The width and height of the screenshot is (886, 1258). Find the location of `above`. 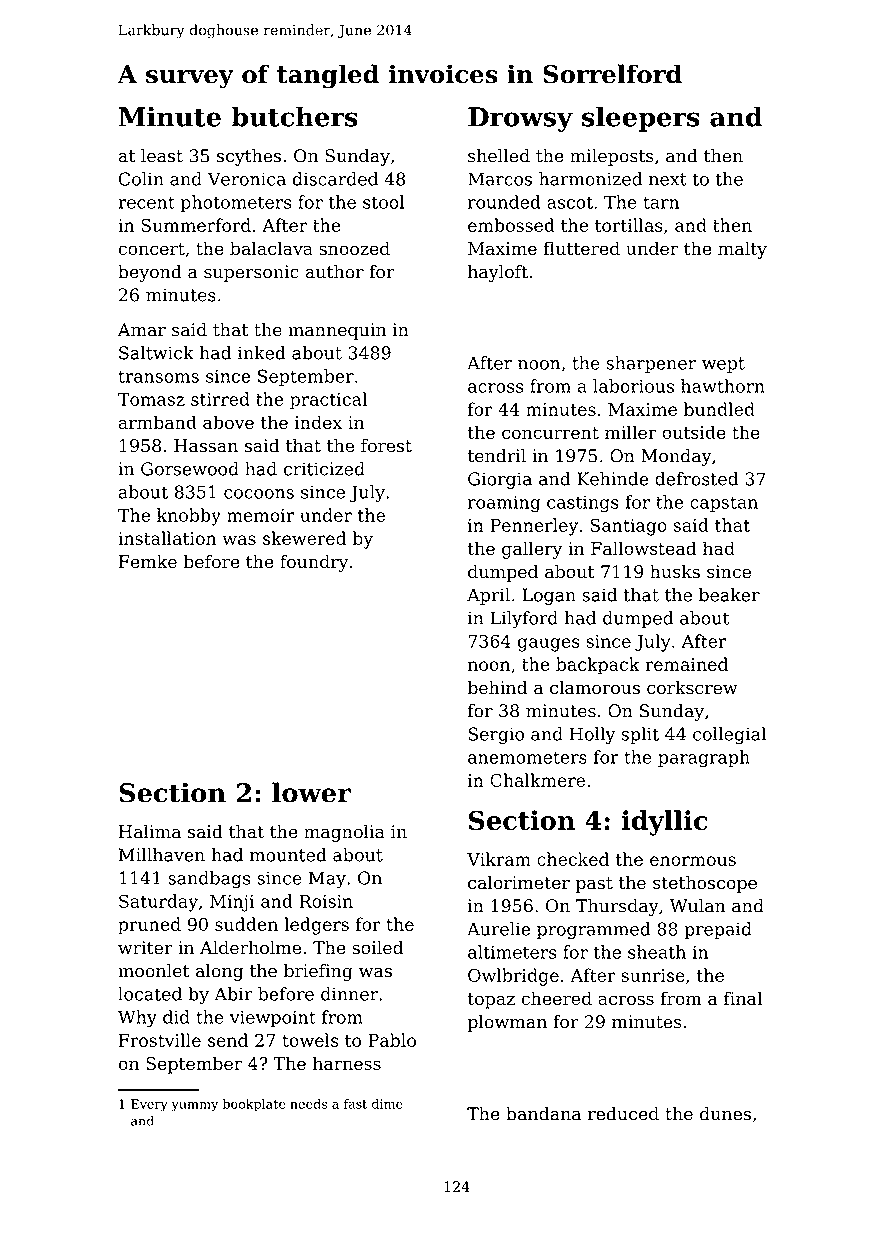

above is located at coordinates (228, 422).
